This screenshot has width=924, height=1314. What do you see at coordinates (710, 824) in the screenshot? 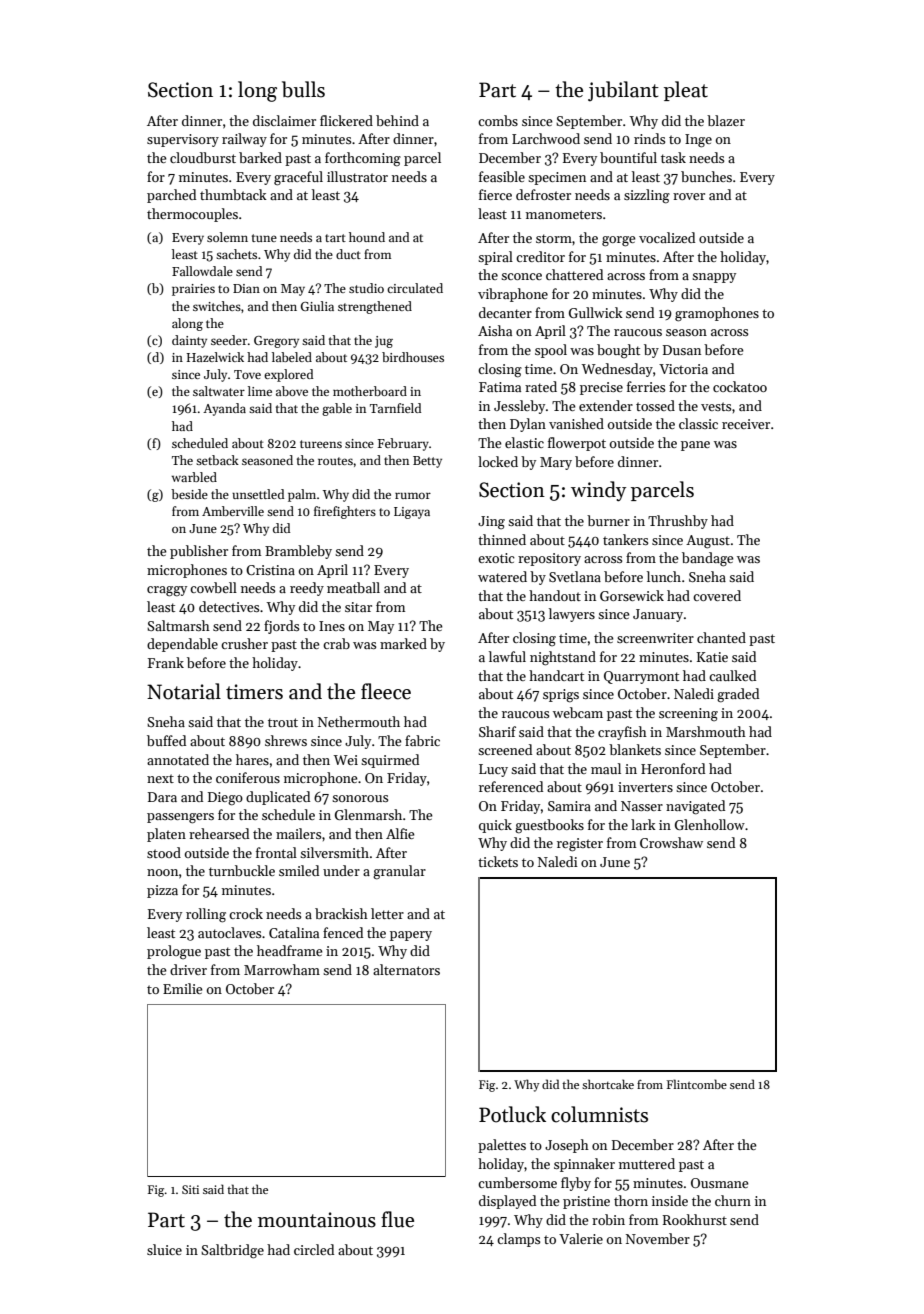
I see `Glenhollow` at bounding box center [710, 824].
